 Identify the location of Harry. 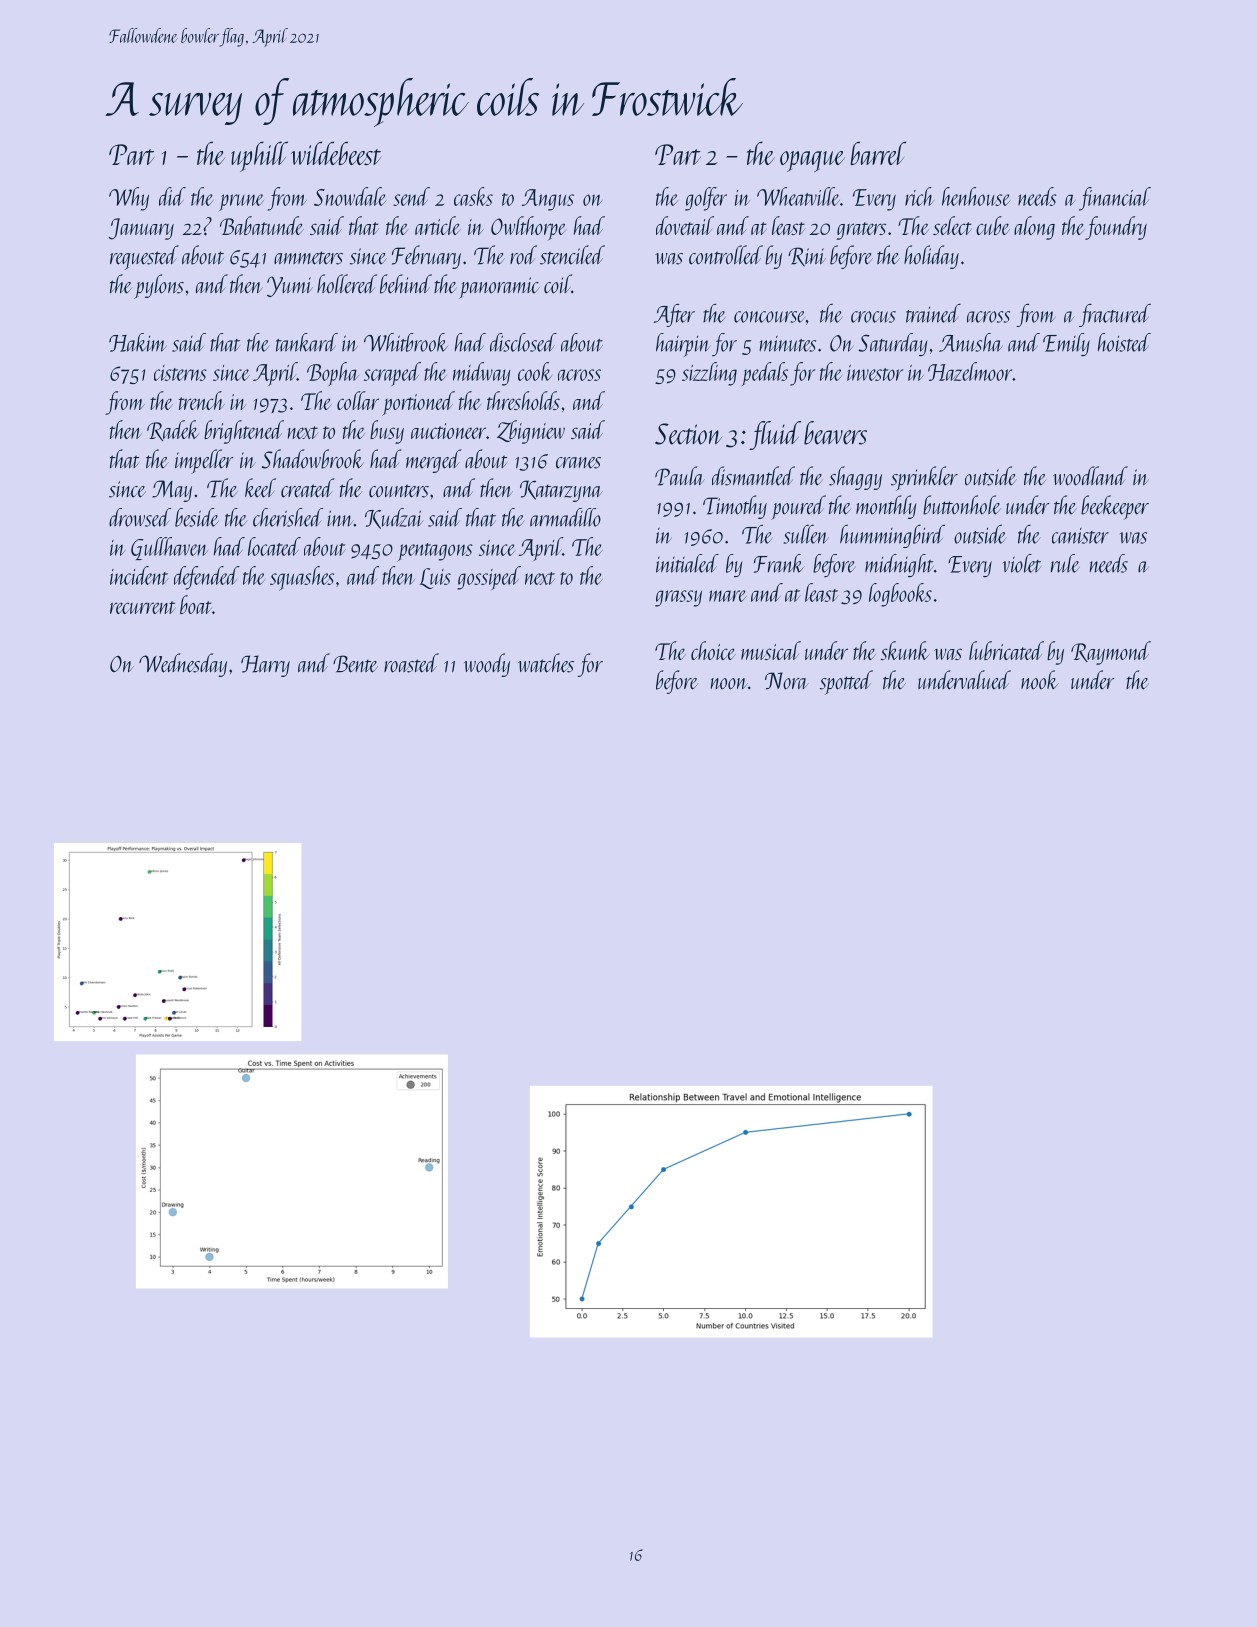
(265, 666).
